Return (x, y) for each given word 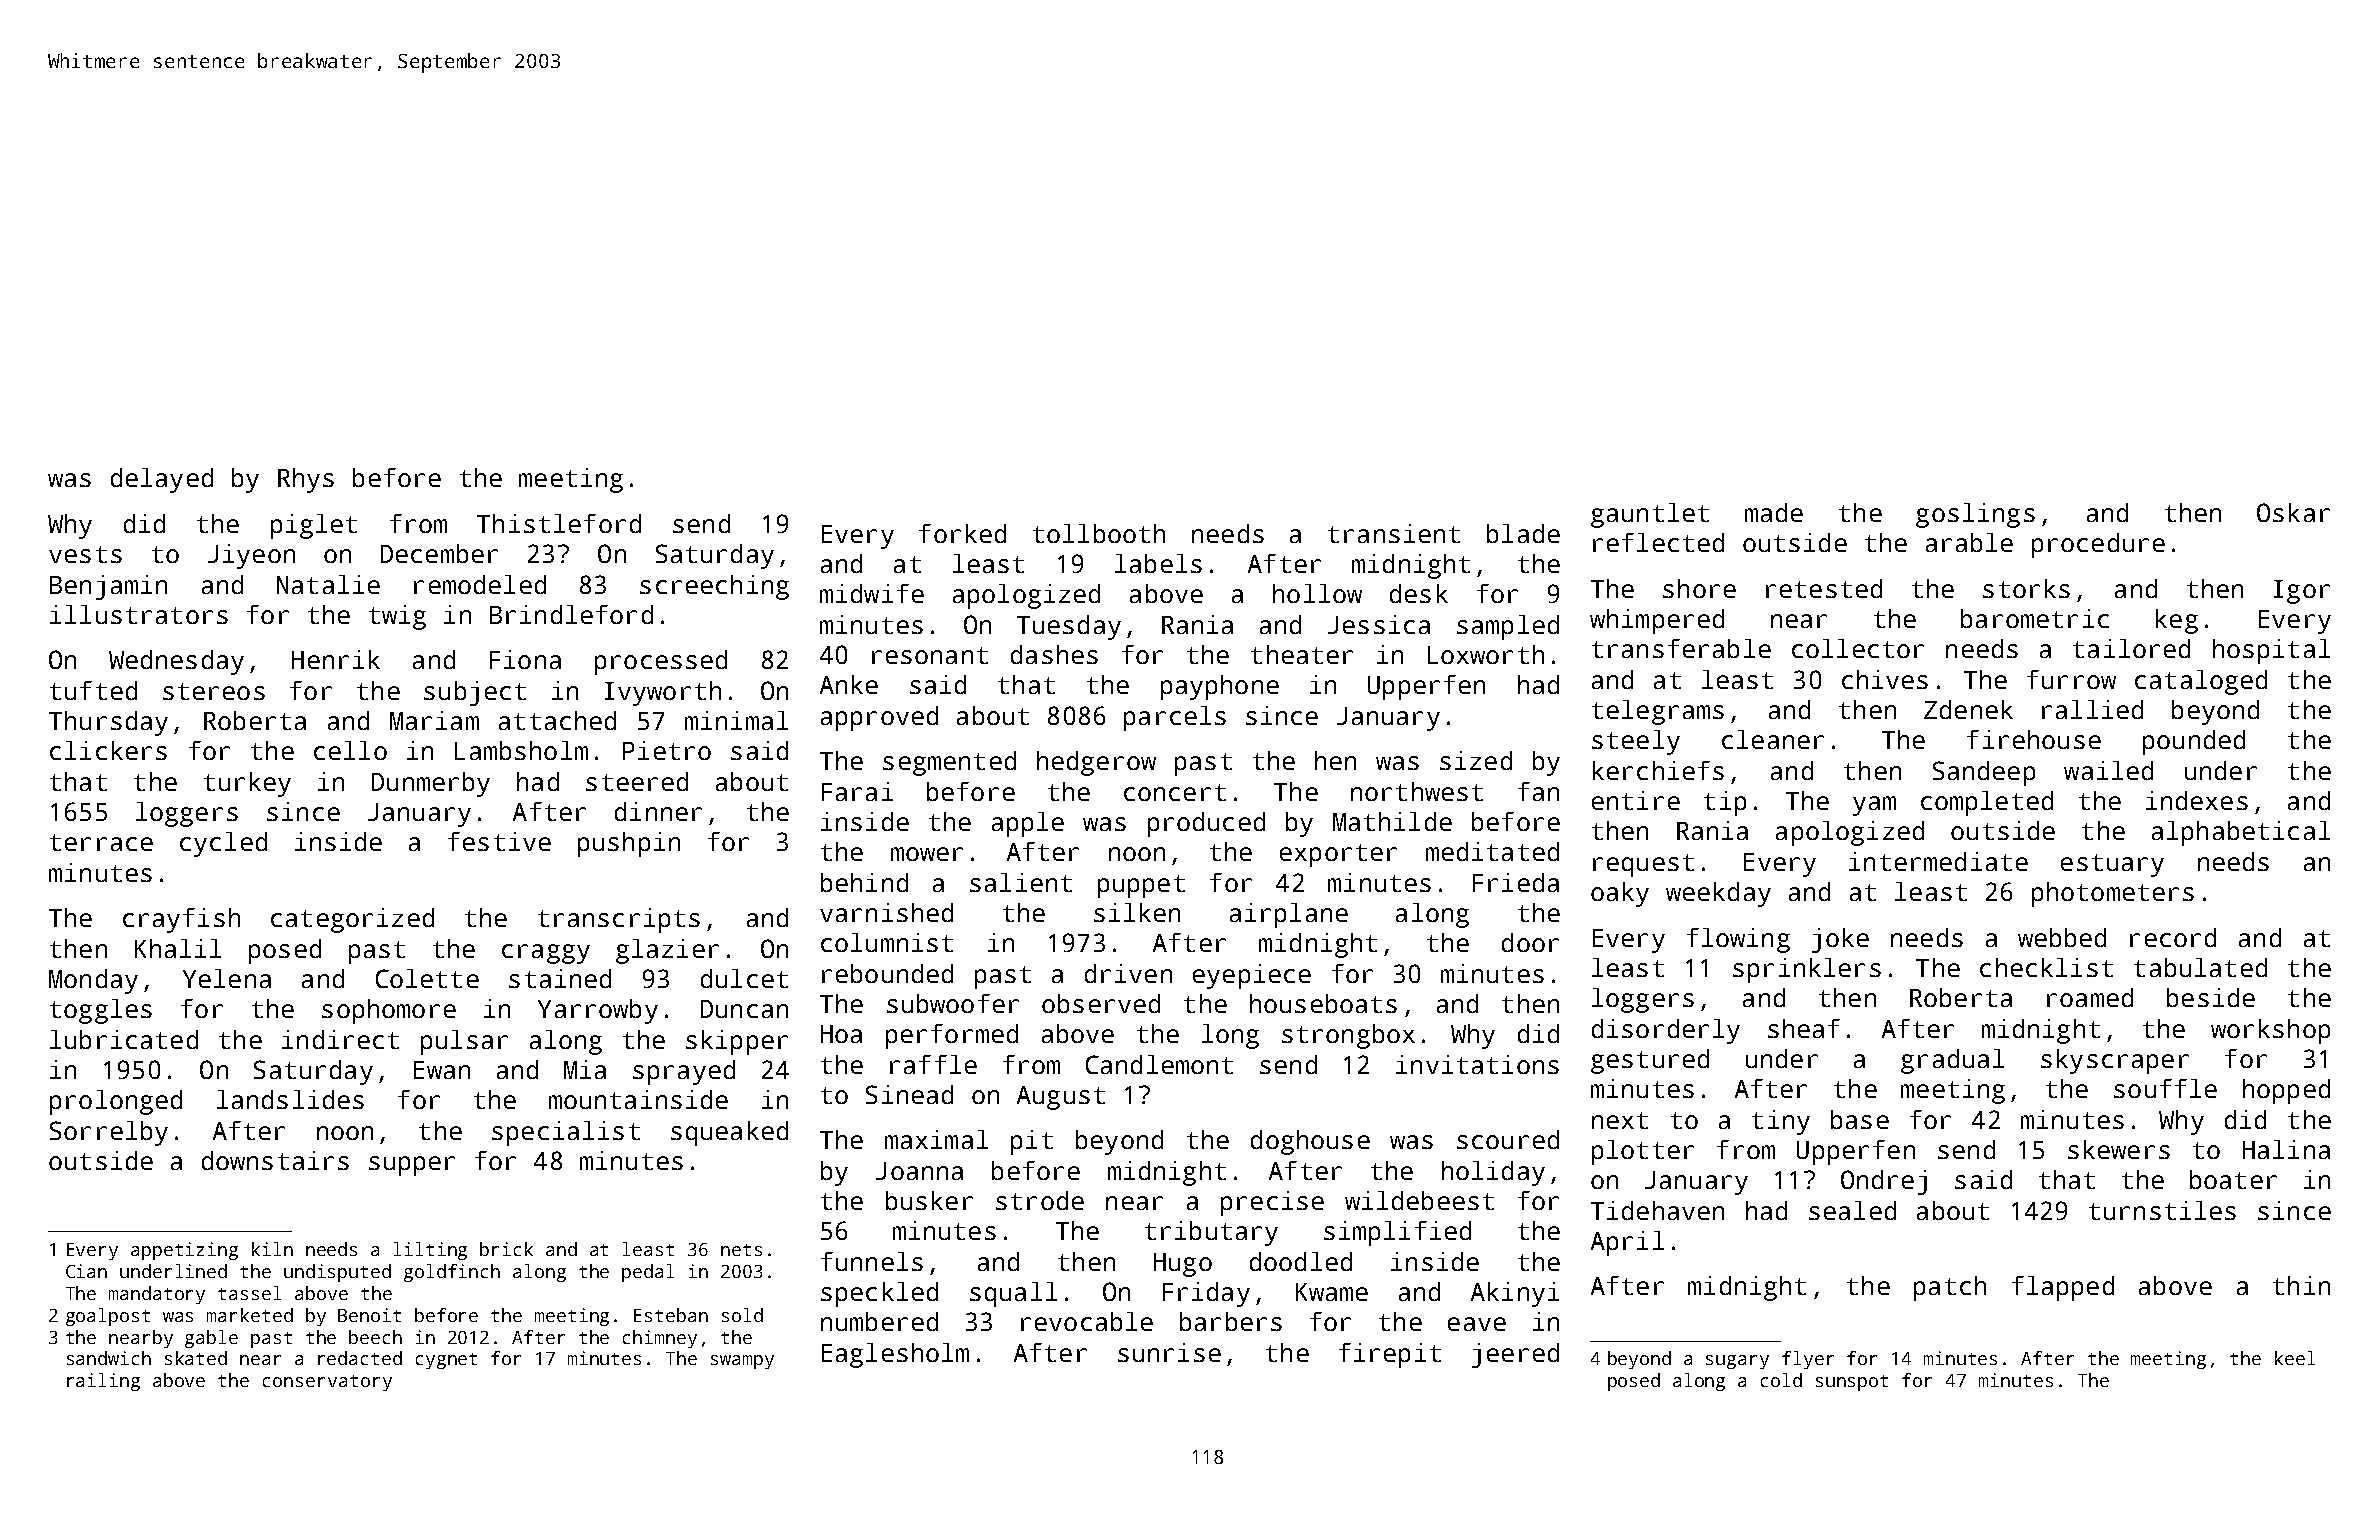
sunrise (1169, 1352)
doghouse (1310, 1142)
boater (2233, 1179)
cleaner (1773, 739)
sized (1476, 760)
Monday (93, 981)
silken (1137, 912)
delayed (162, 480)
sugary (1737, 1362)
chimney (660, 1339)
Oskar (2293, 512)
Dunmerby (431, 784)
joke (1840, 940)
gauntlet (1650, 515)
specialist (566, 1133)
